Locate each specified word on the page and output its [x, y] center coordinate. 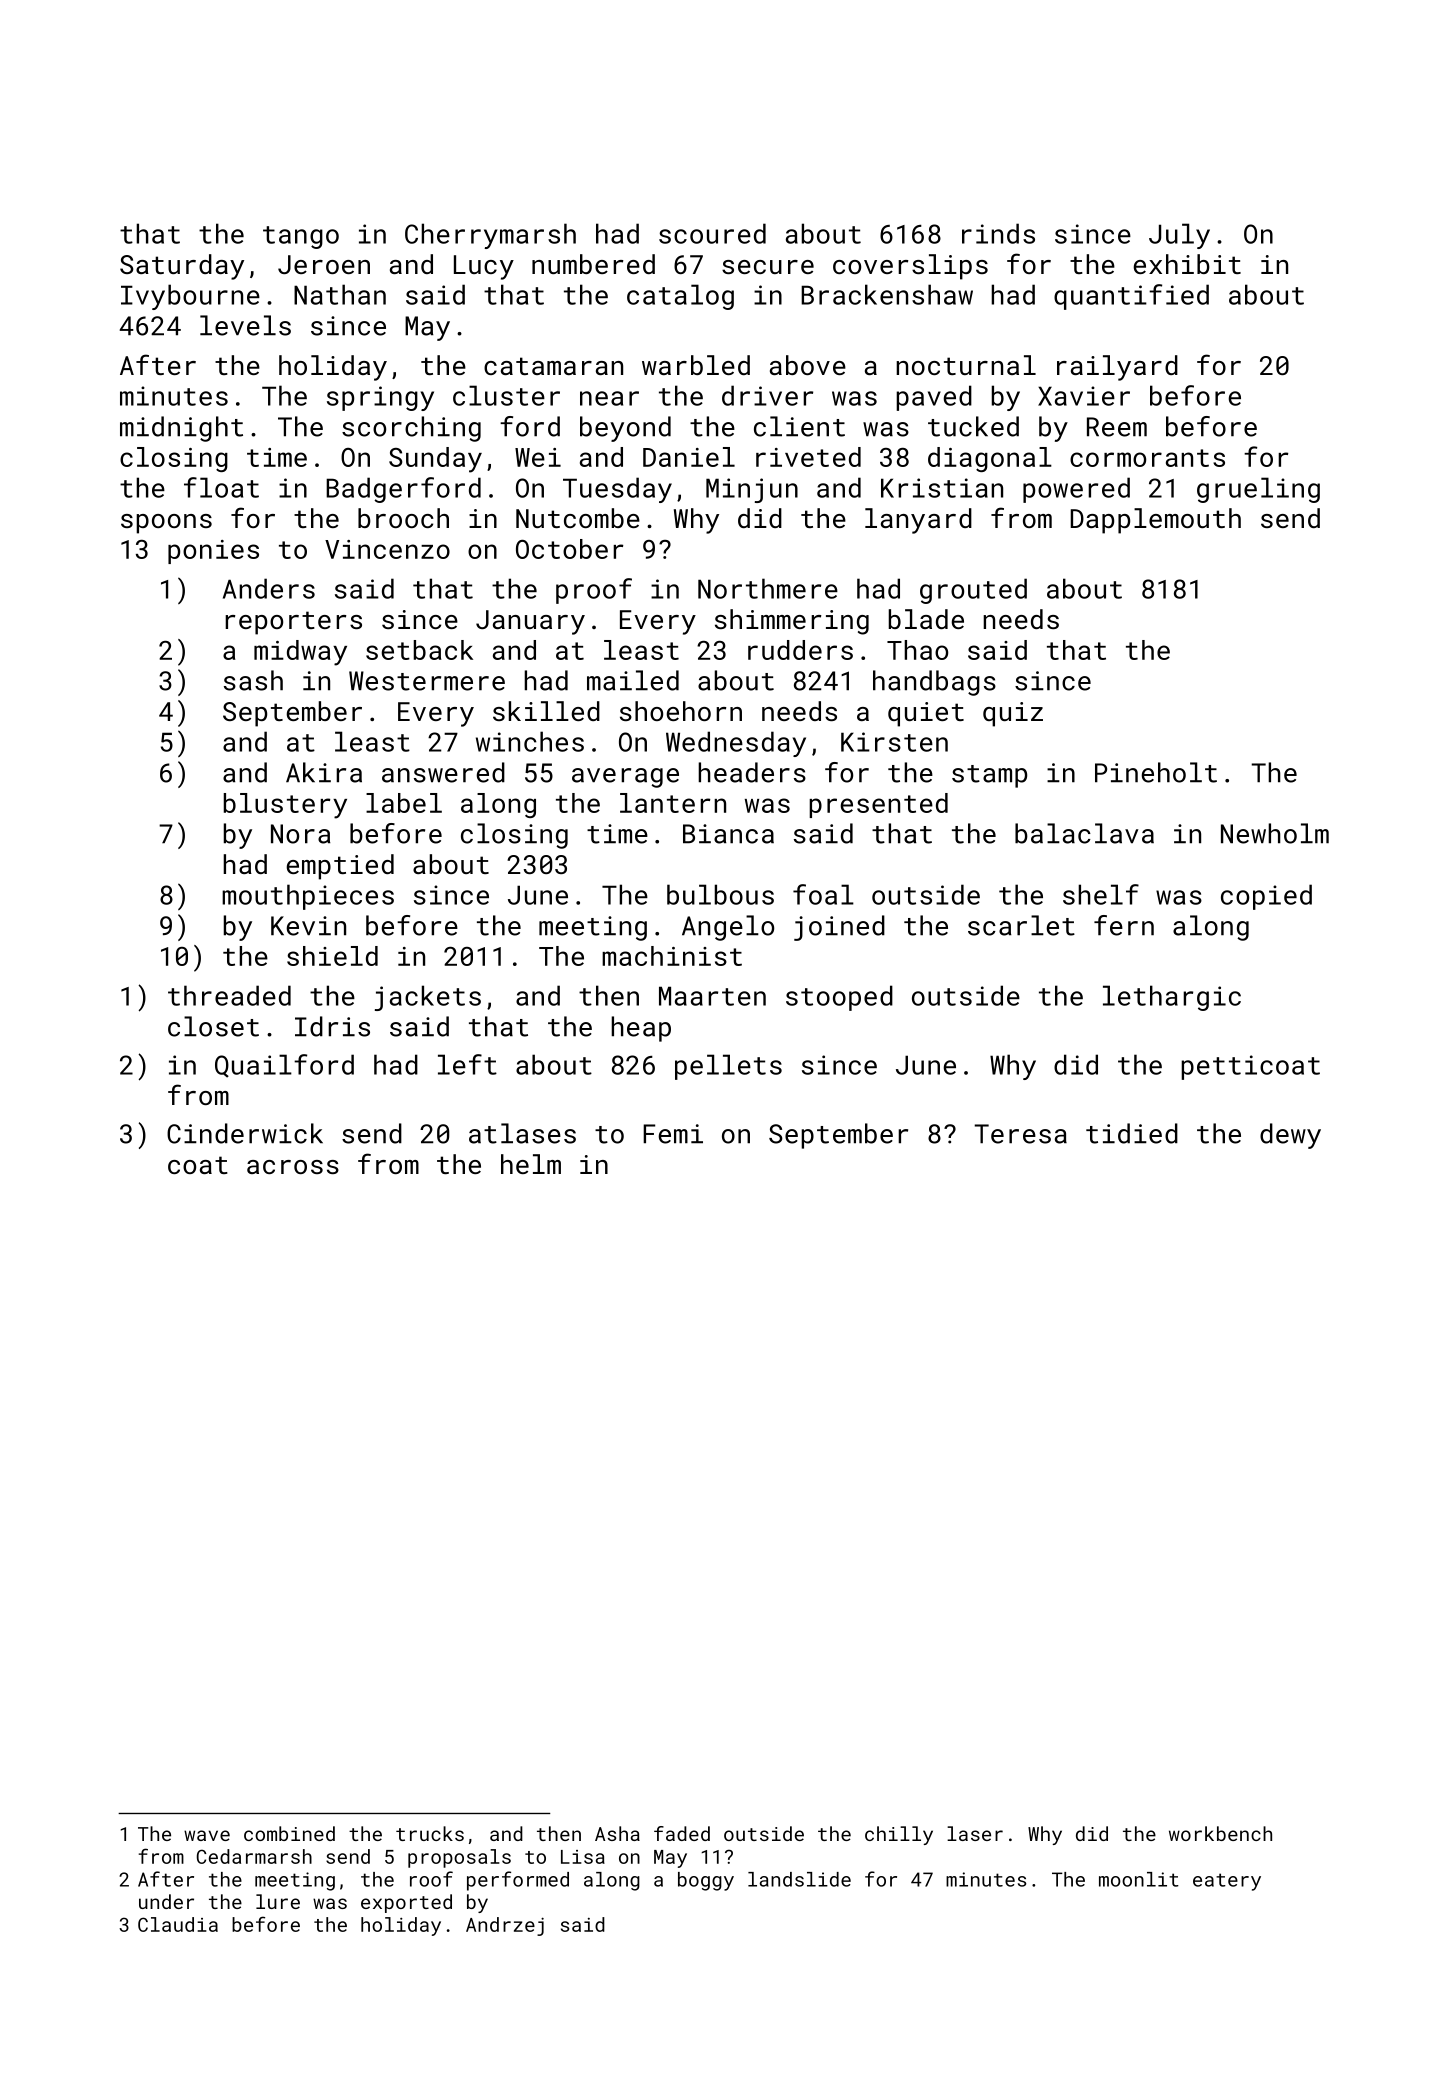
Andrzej [505, 1926]
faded [682, 1833]
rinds [998, 233]
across [293, 1167]
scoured [712, 233]
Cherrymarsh [490, 236]
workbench [1220, 1833]
